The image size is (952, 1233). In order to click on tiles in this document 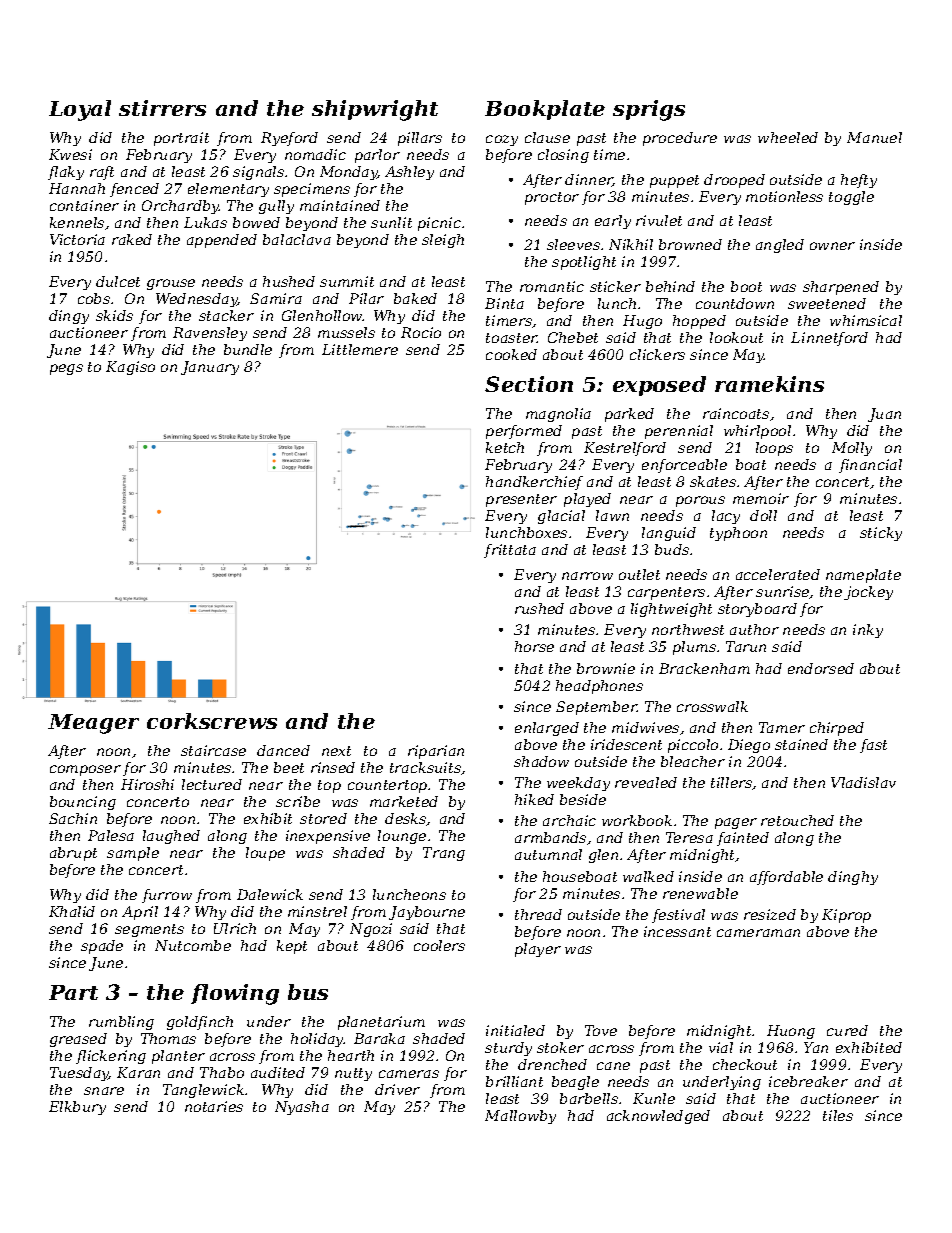, I will do `click(838, 1115)`.
